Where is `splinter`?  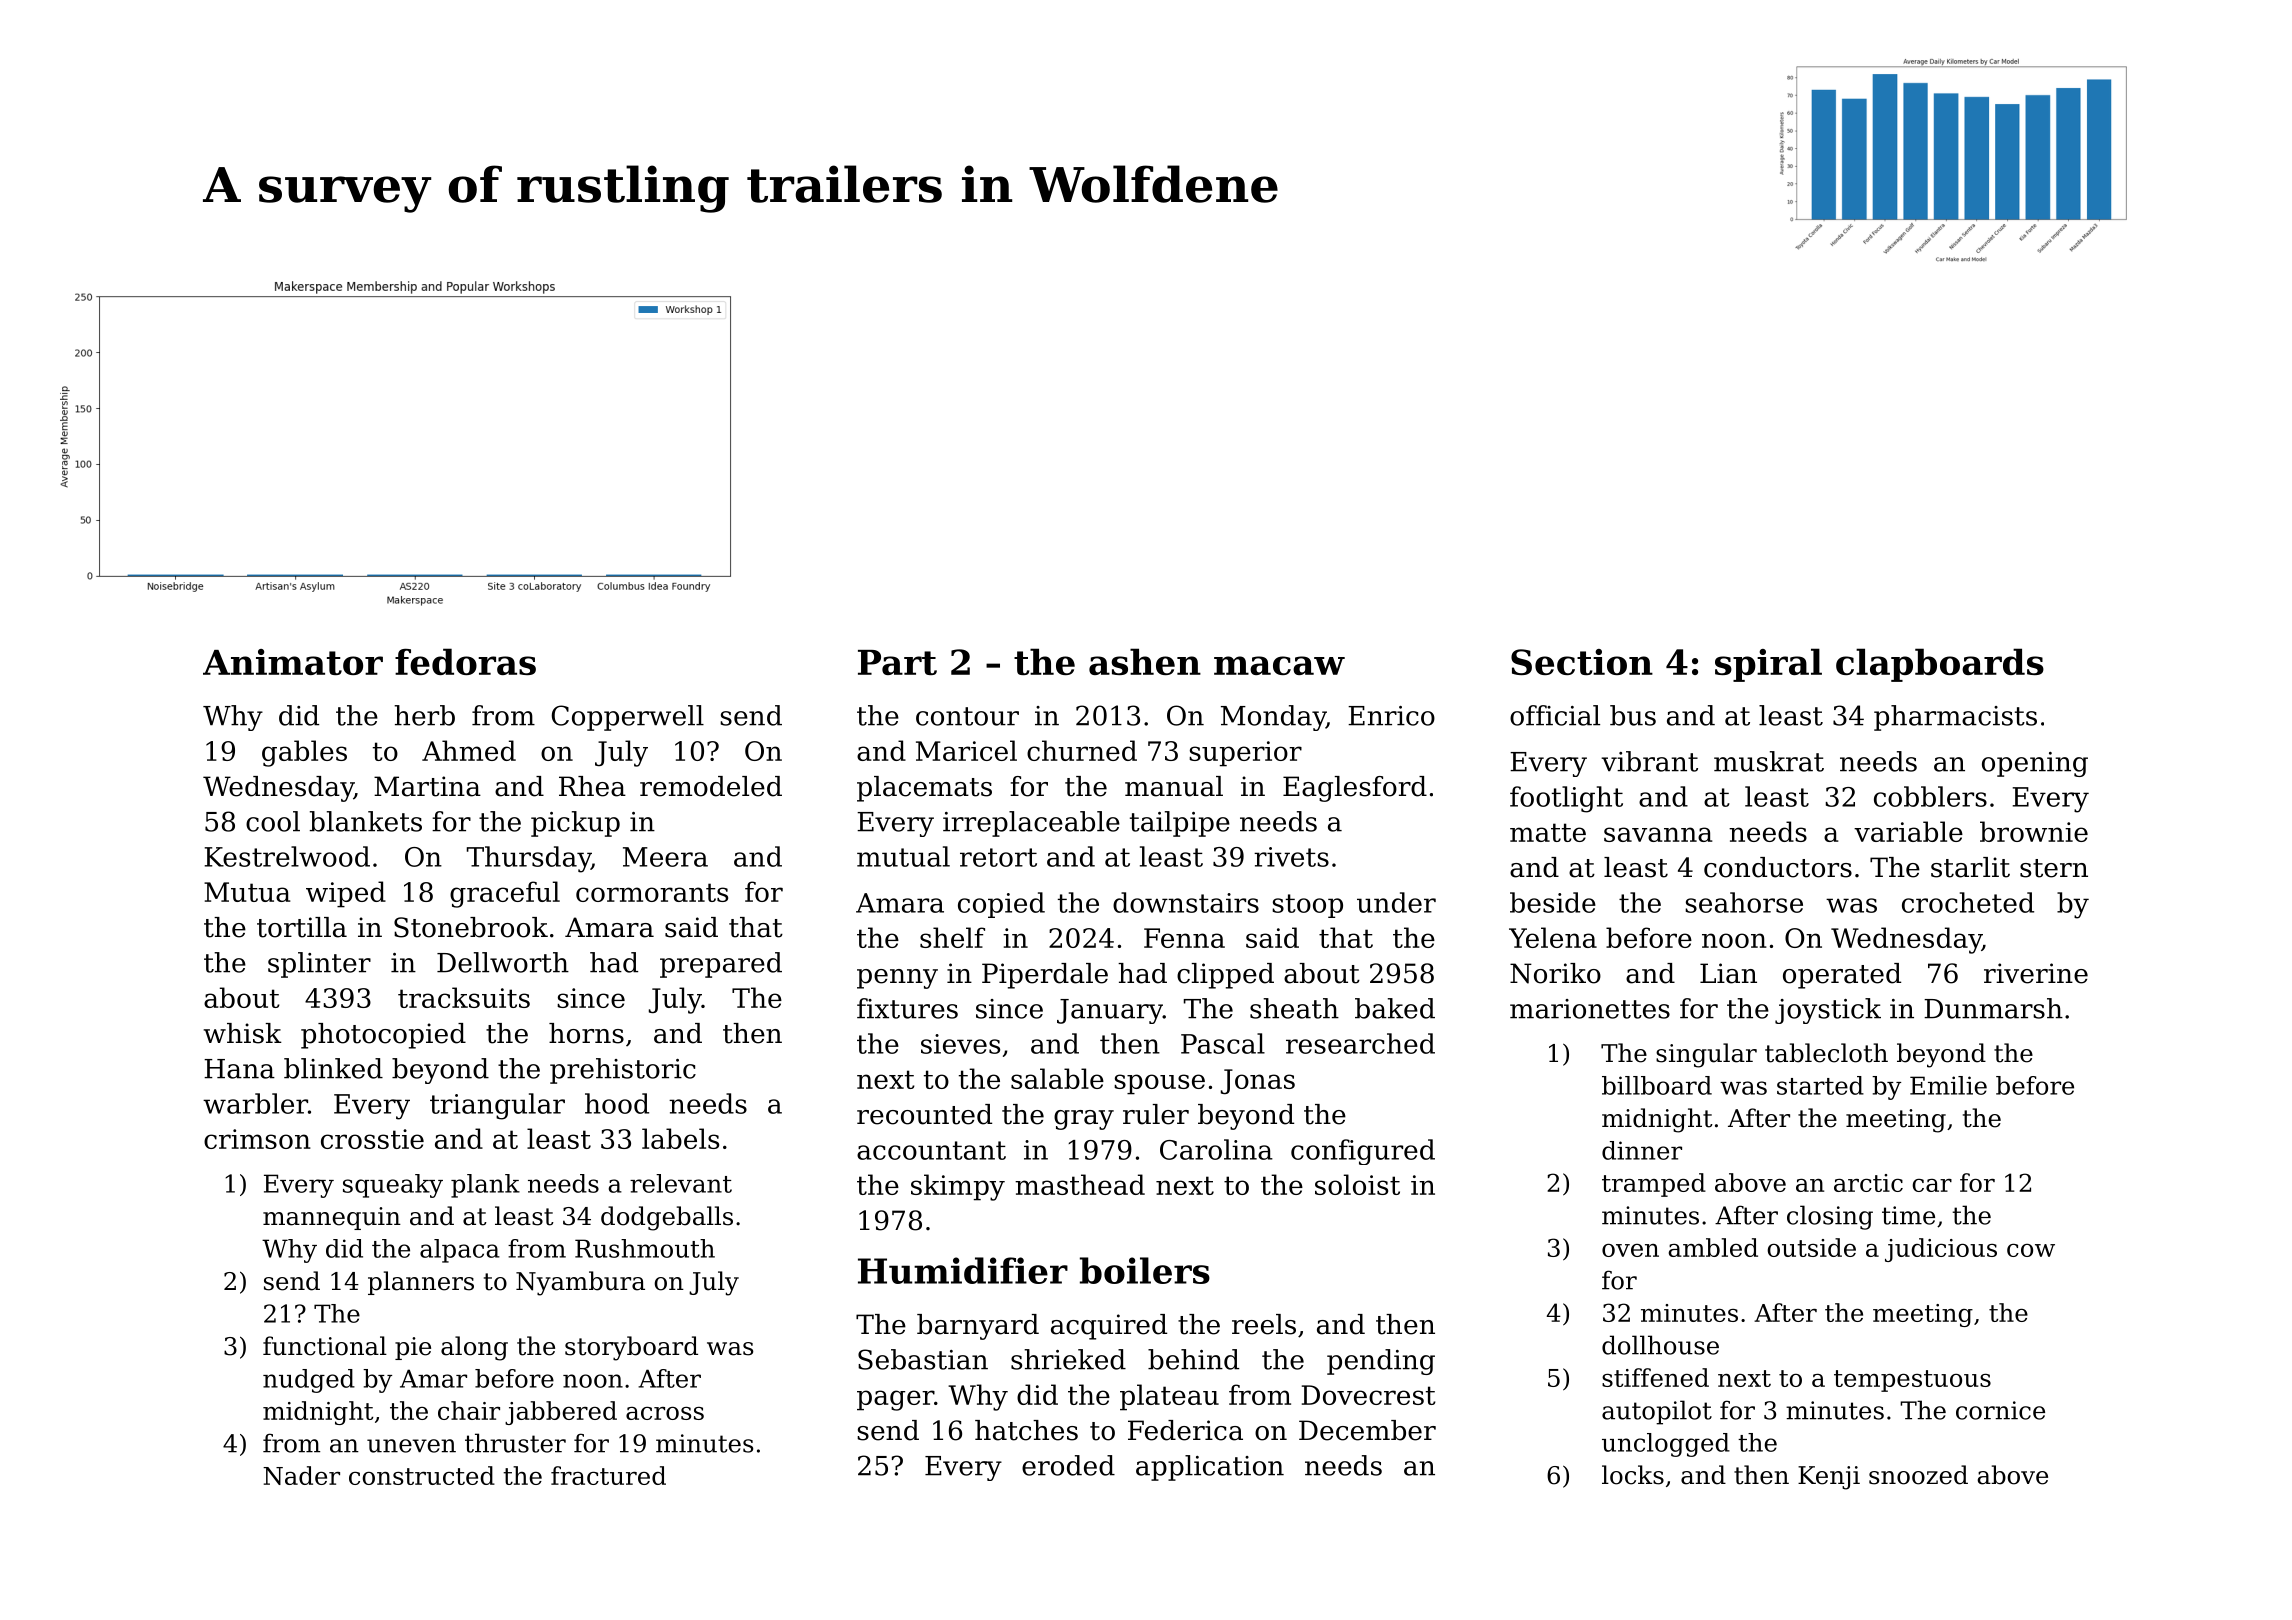
splinter is located at coordinates (319, 965).
